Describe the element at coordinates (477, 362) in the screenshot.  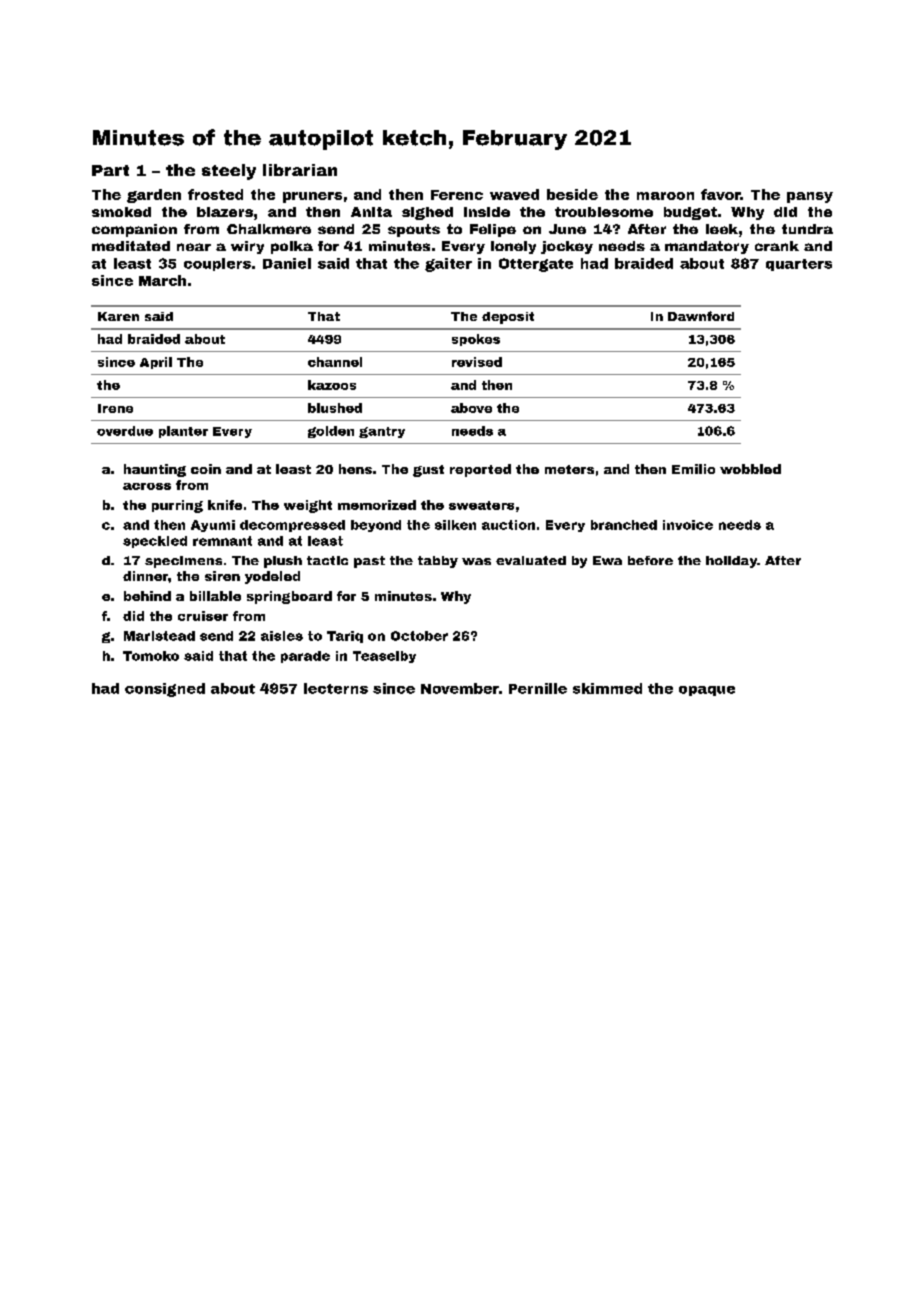
I see `revised` at that location.
